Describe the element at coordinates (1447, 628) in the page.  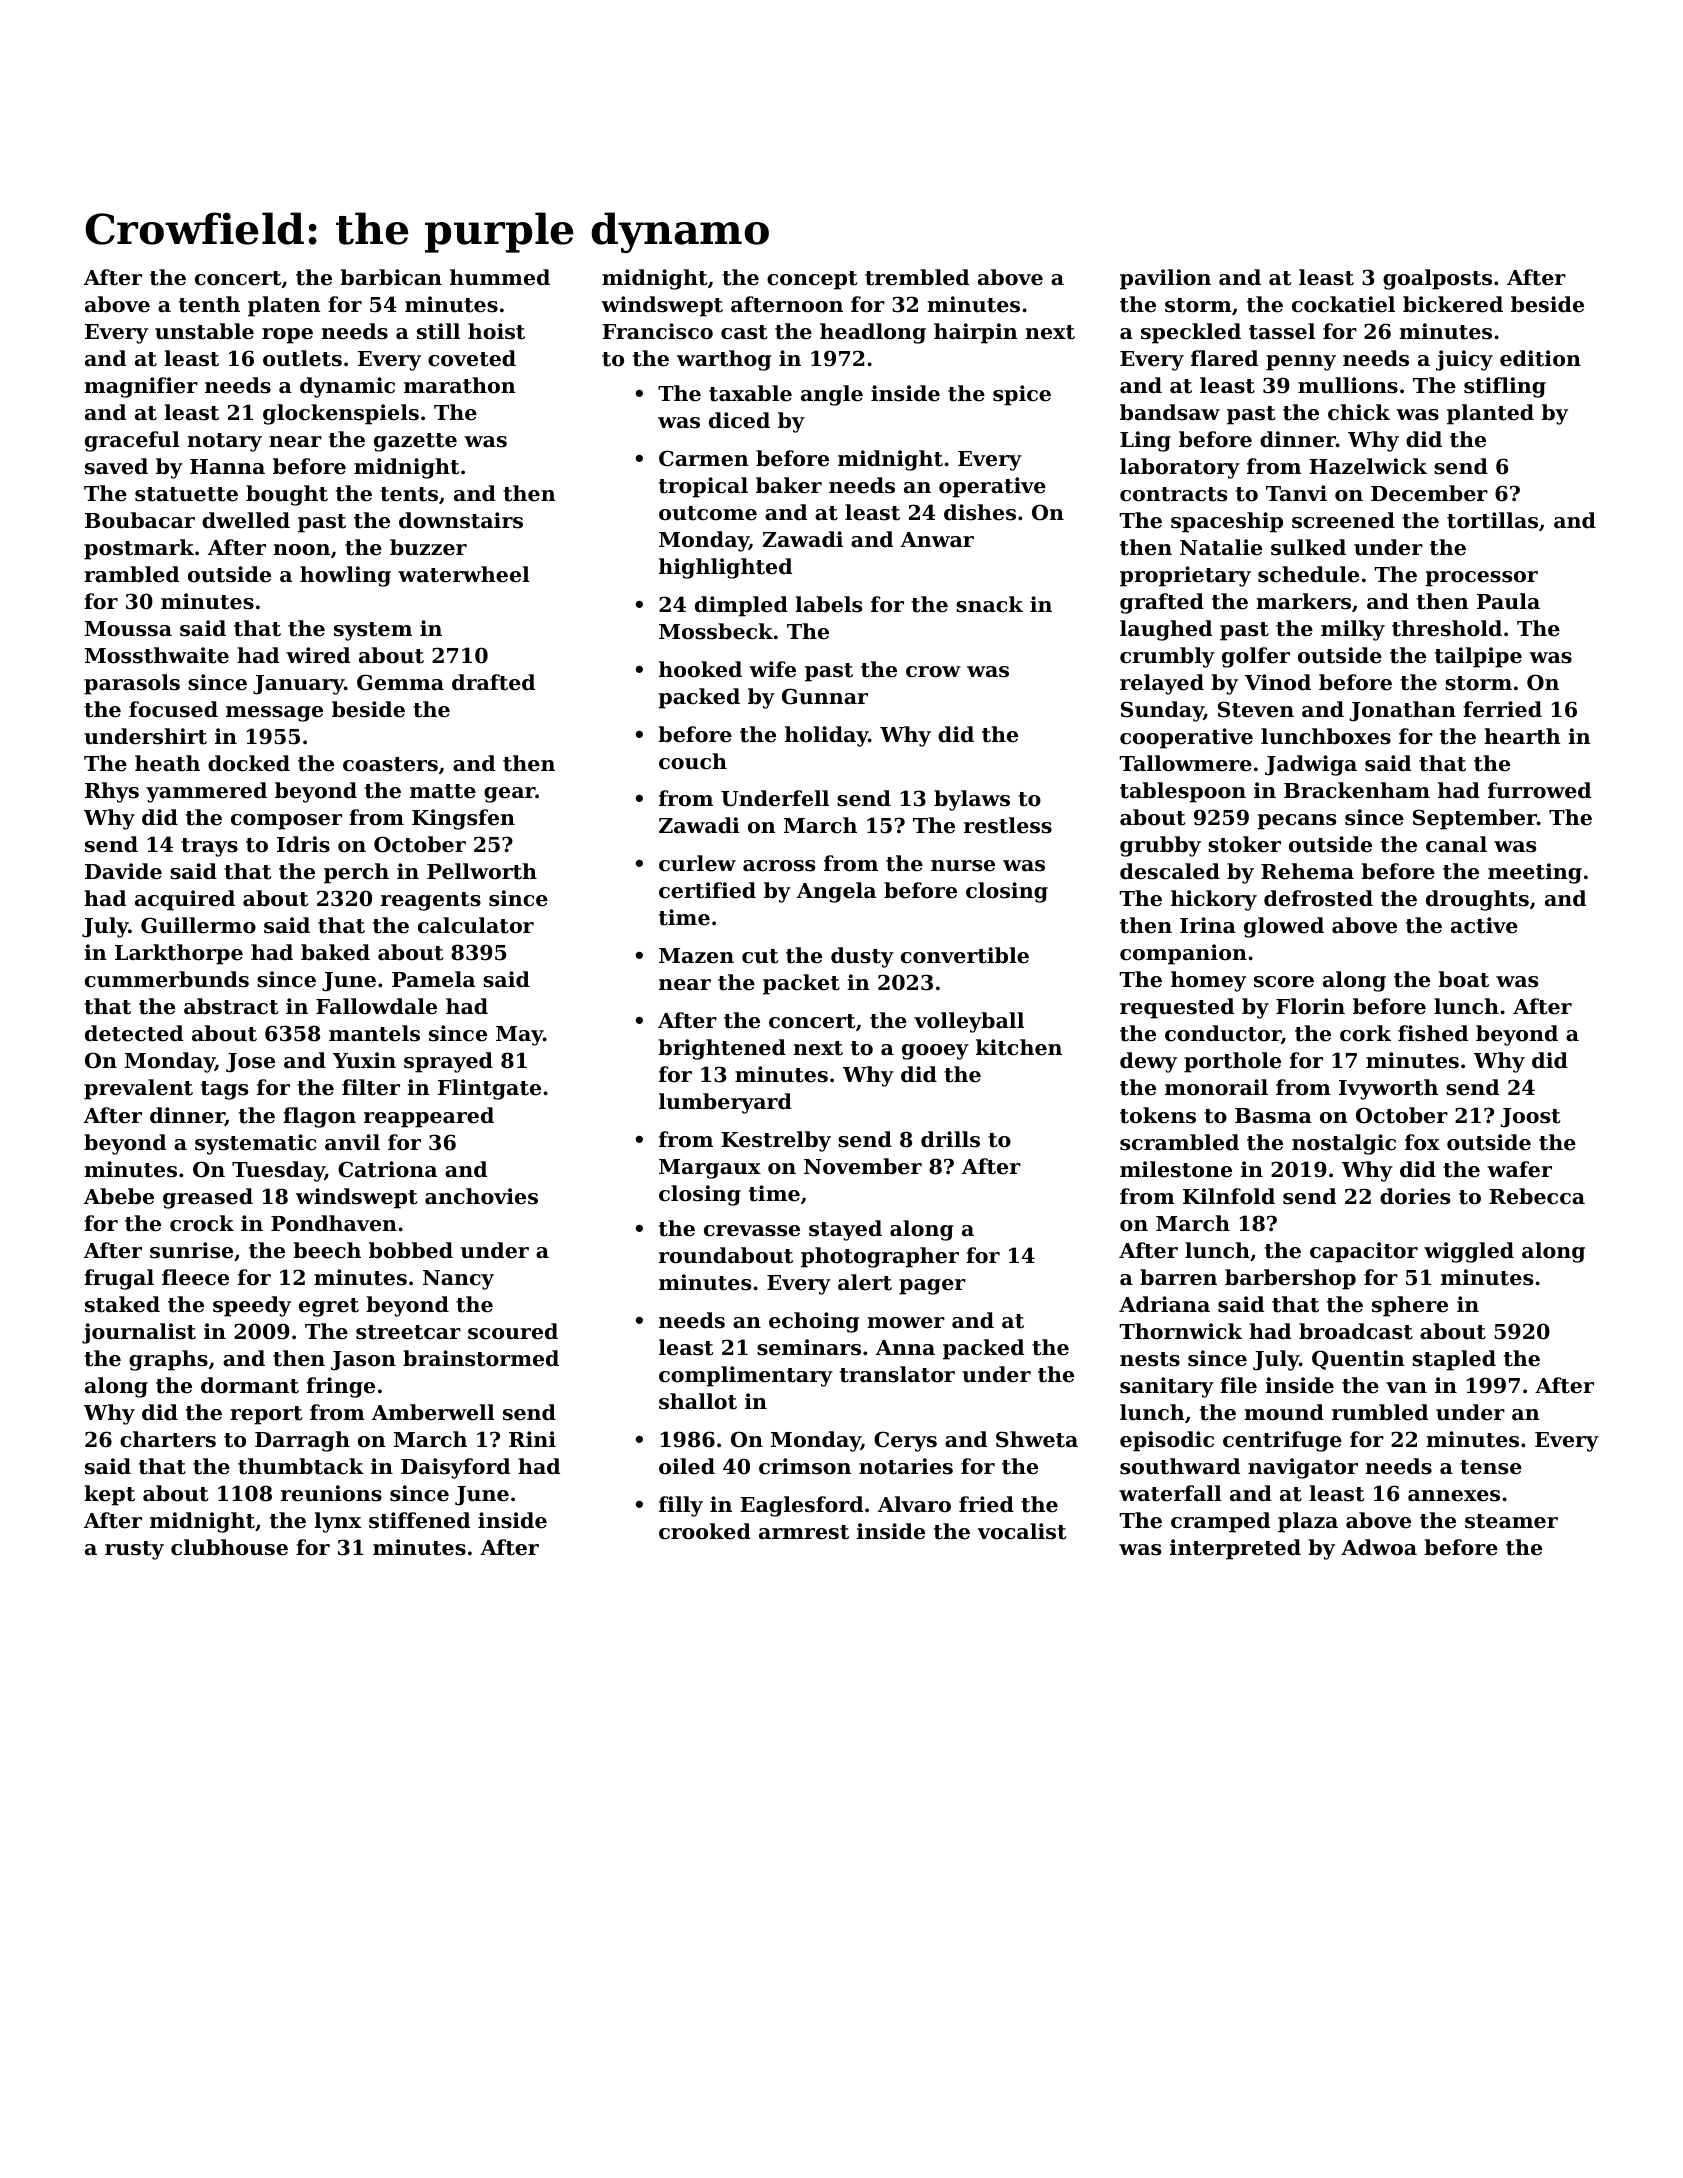
I see `threshold` at that location.
